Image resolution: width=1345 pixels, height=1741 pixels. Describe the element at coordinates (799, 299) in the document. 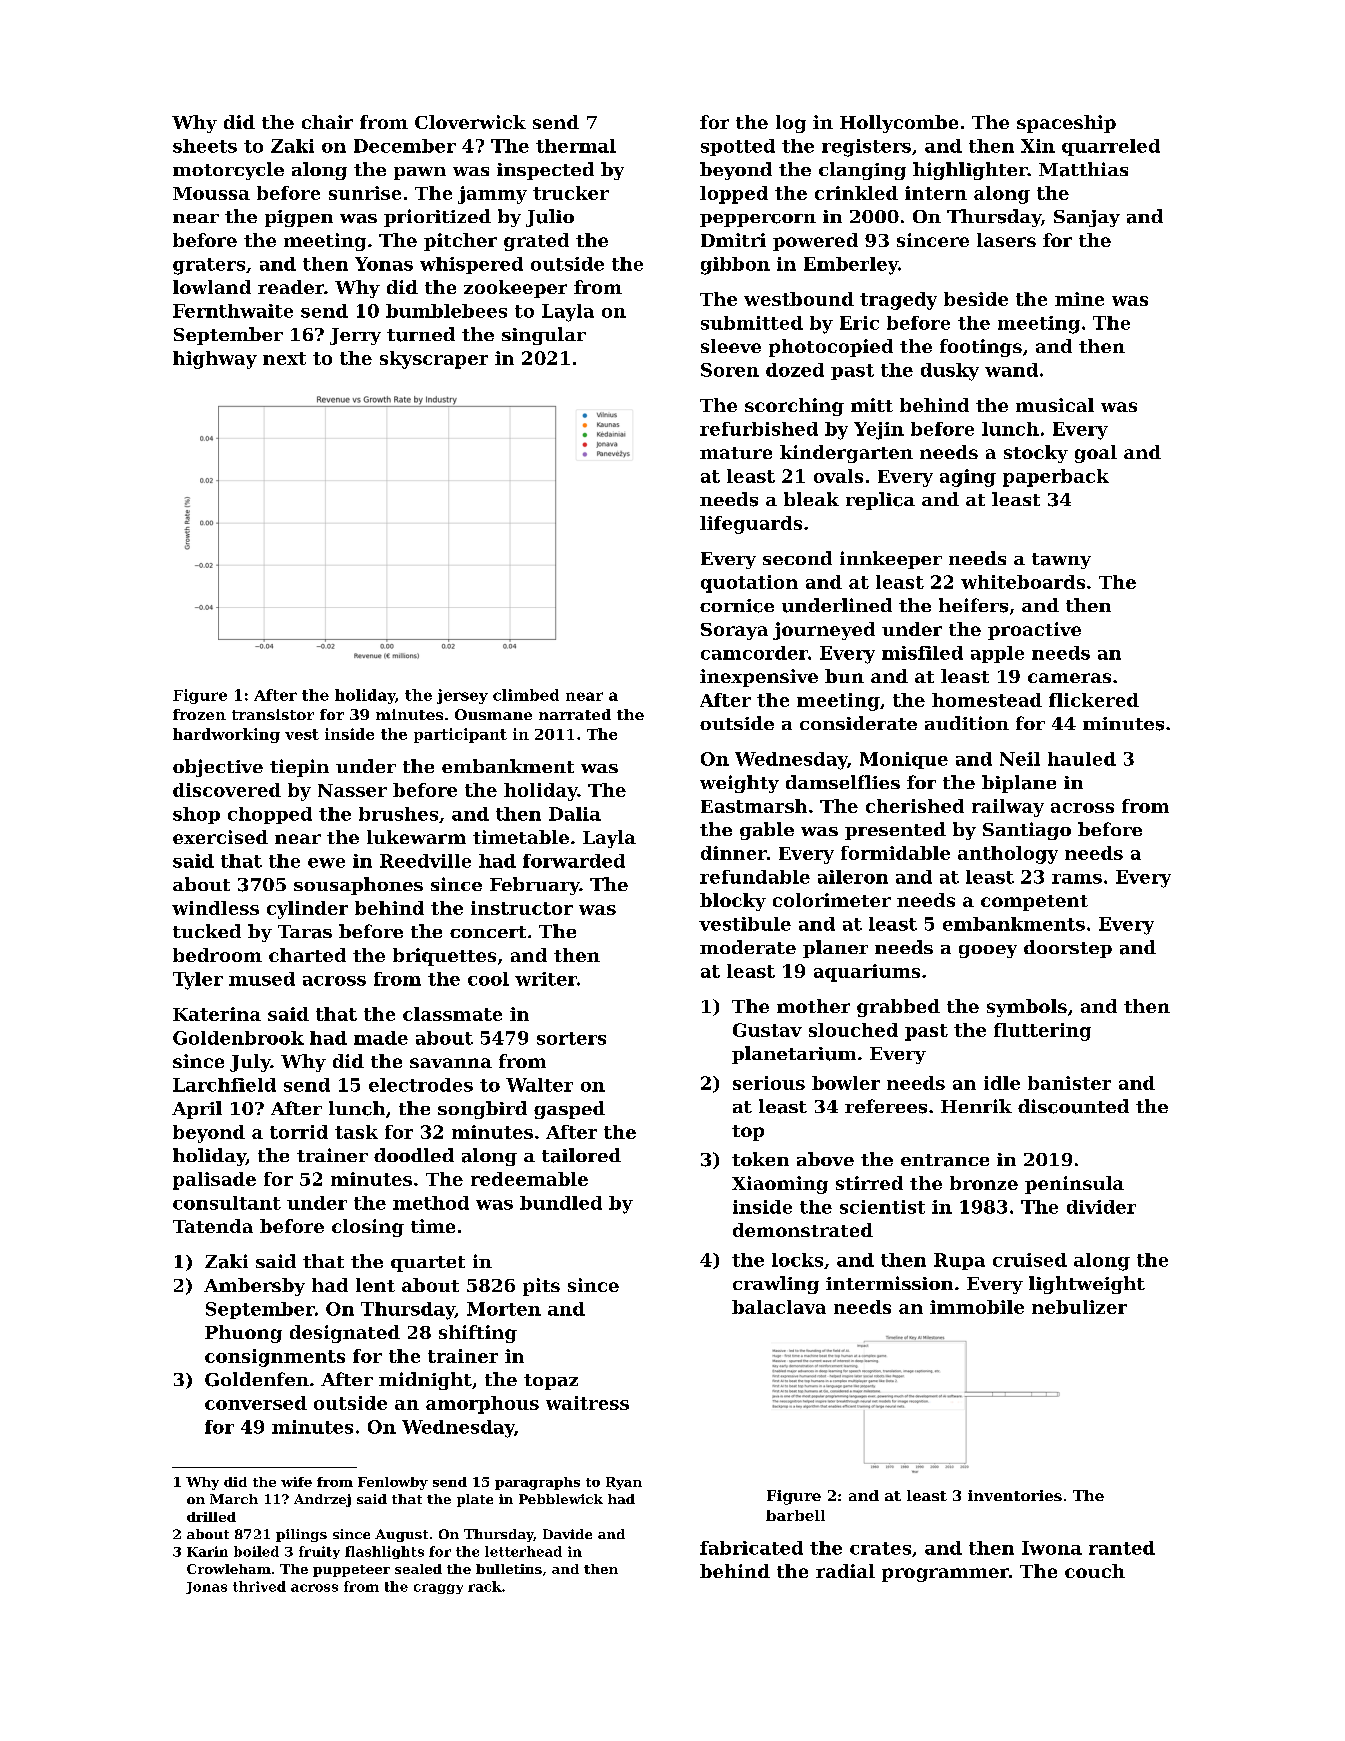

I see `westbound` at that location.
